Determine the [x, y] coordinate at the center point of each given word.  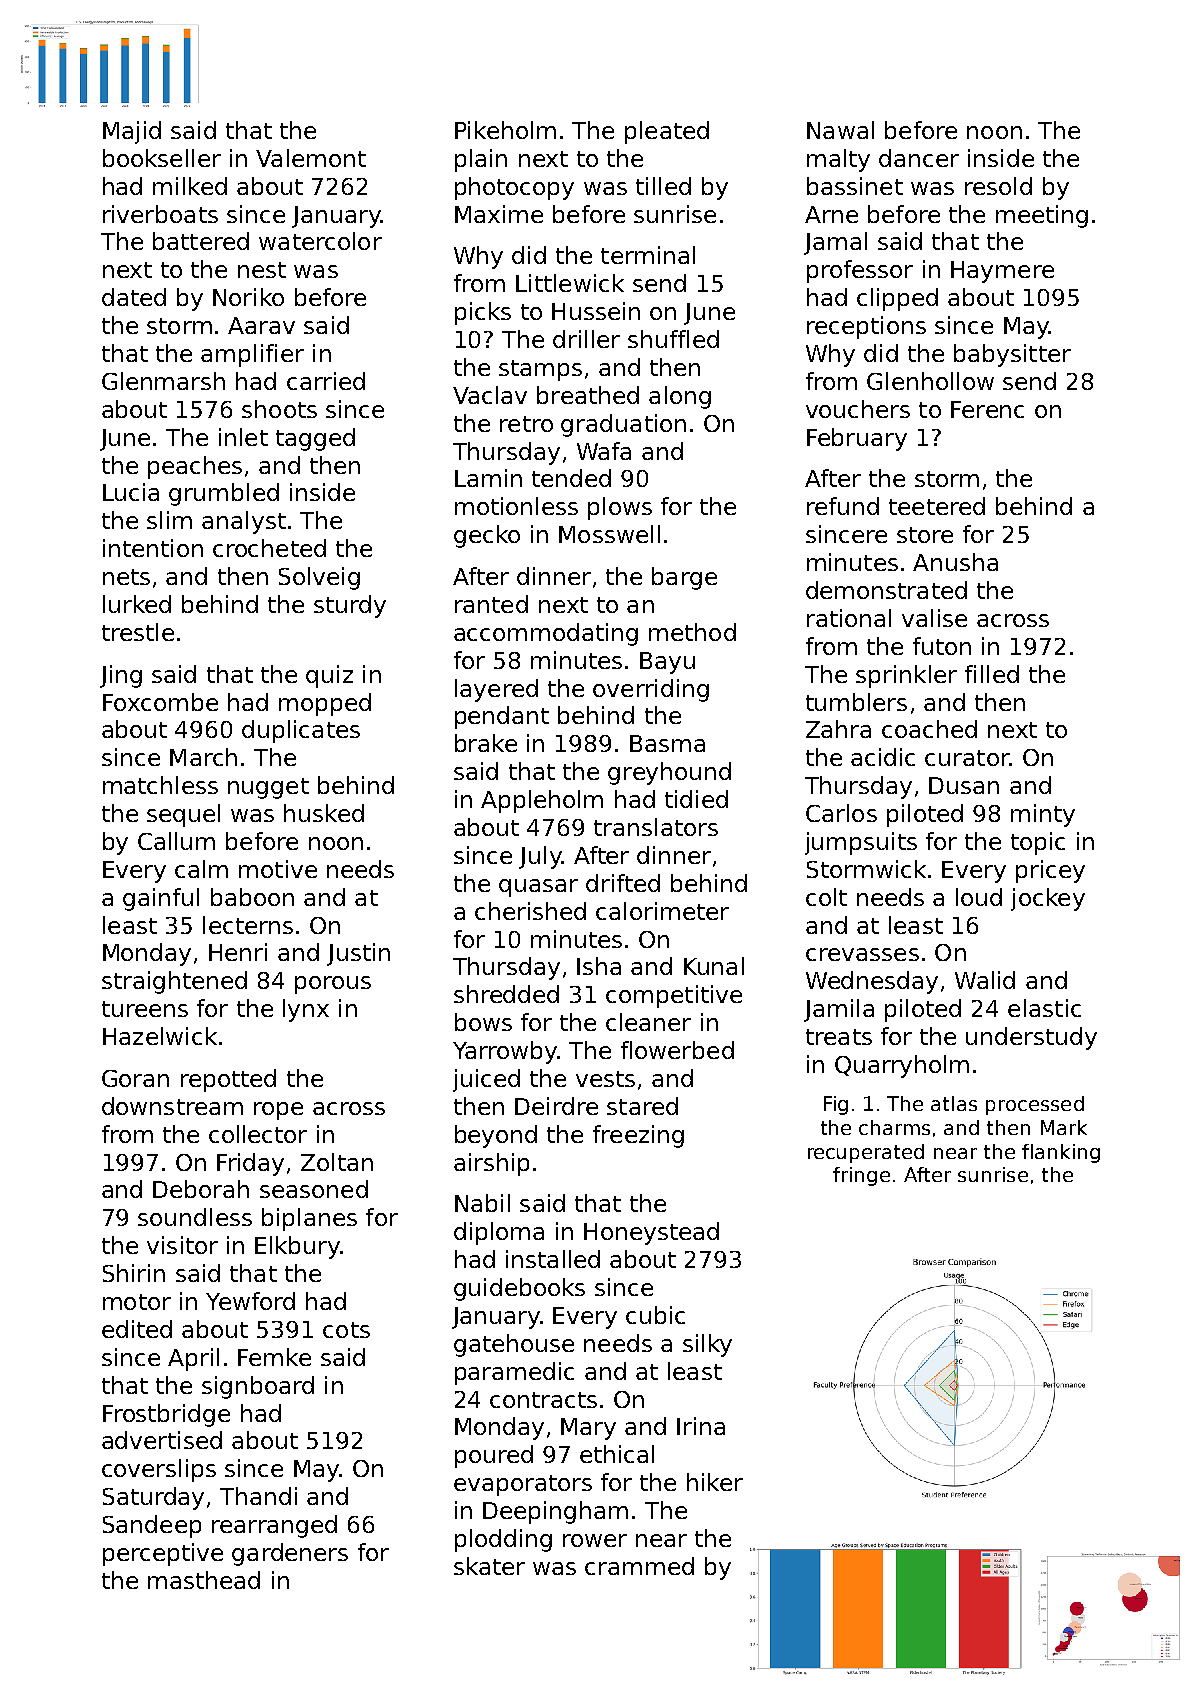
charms [894, 1127]
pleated [667, 132]
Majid [132, 132]
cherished [530, 911]
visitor [182, 1245]
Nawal [840, 130]
